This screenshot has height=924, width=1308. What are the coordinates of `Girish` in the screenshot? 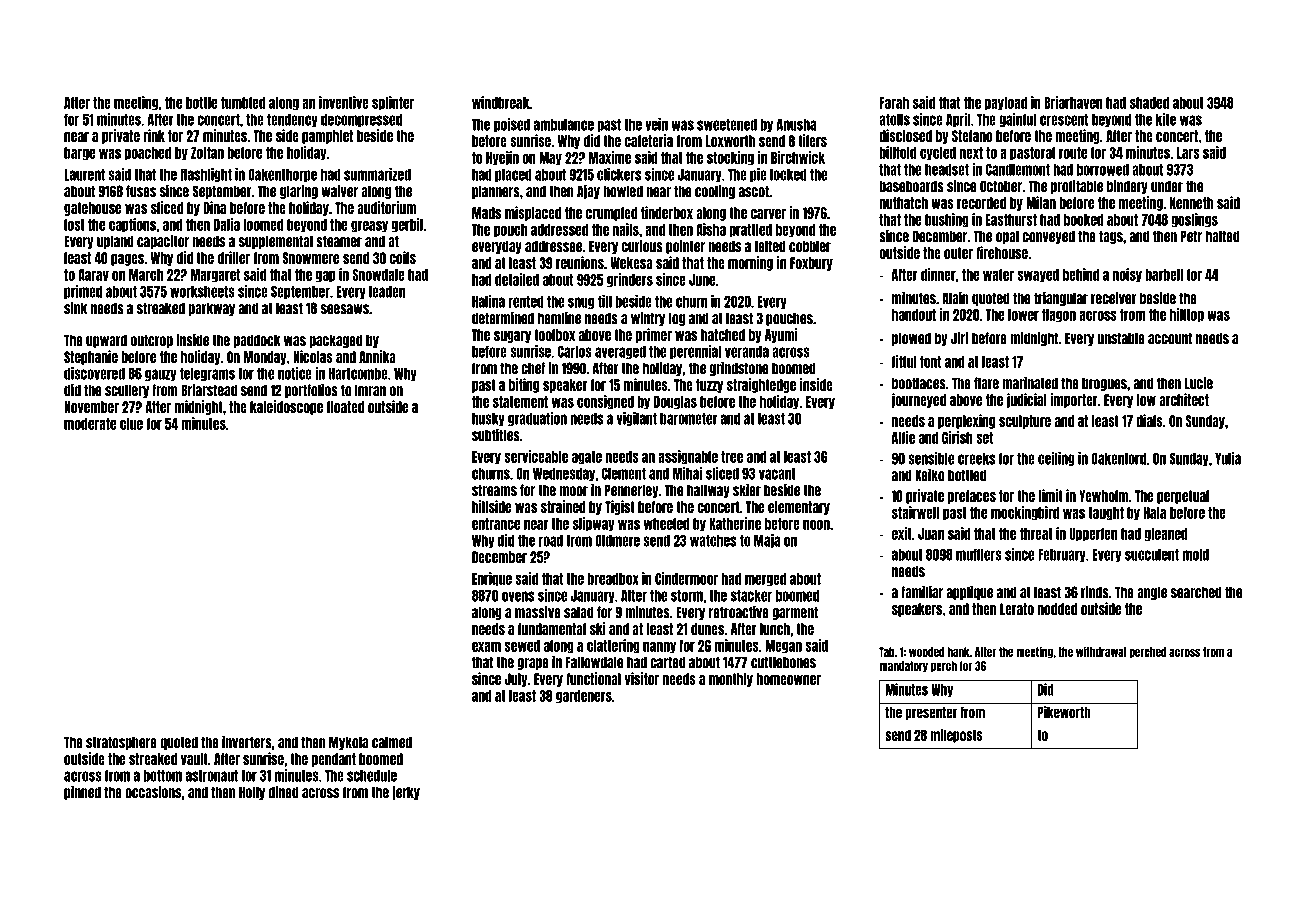 It's located at (957, 437).
